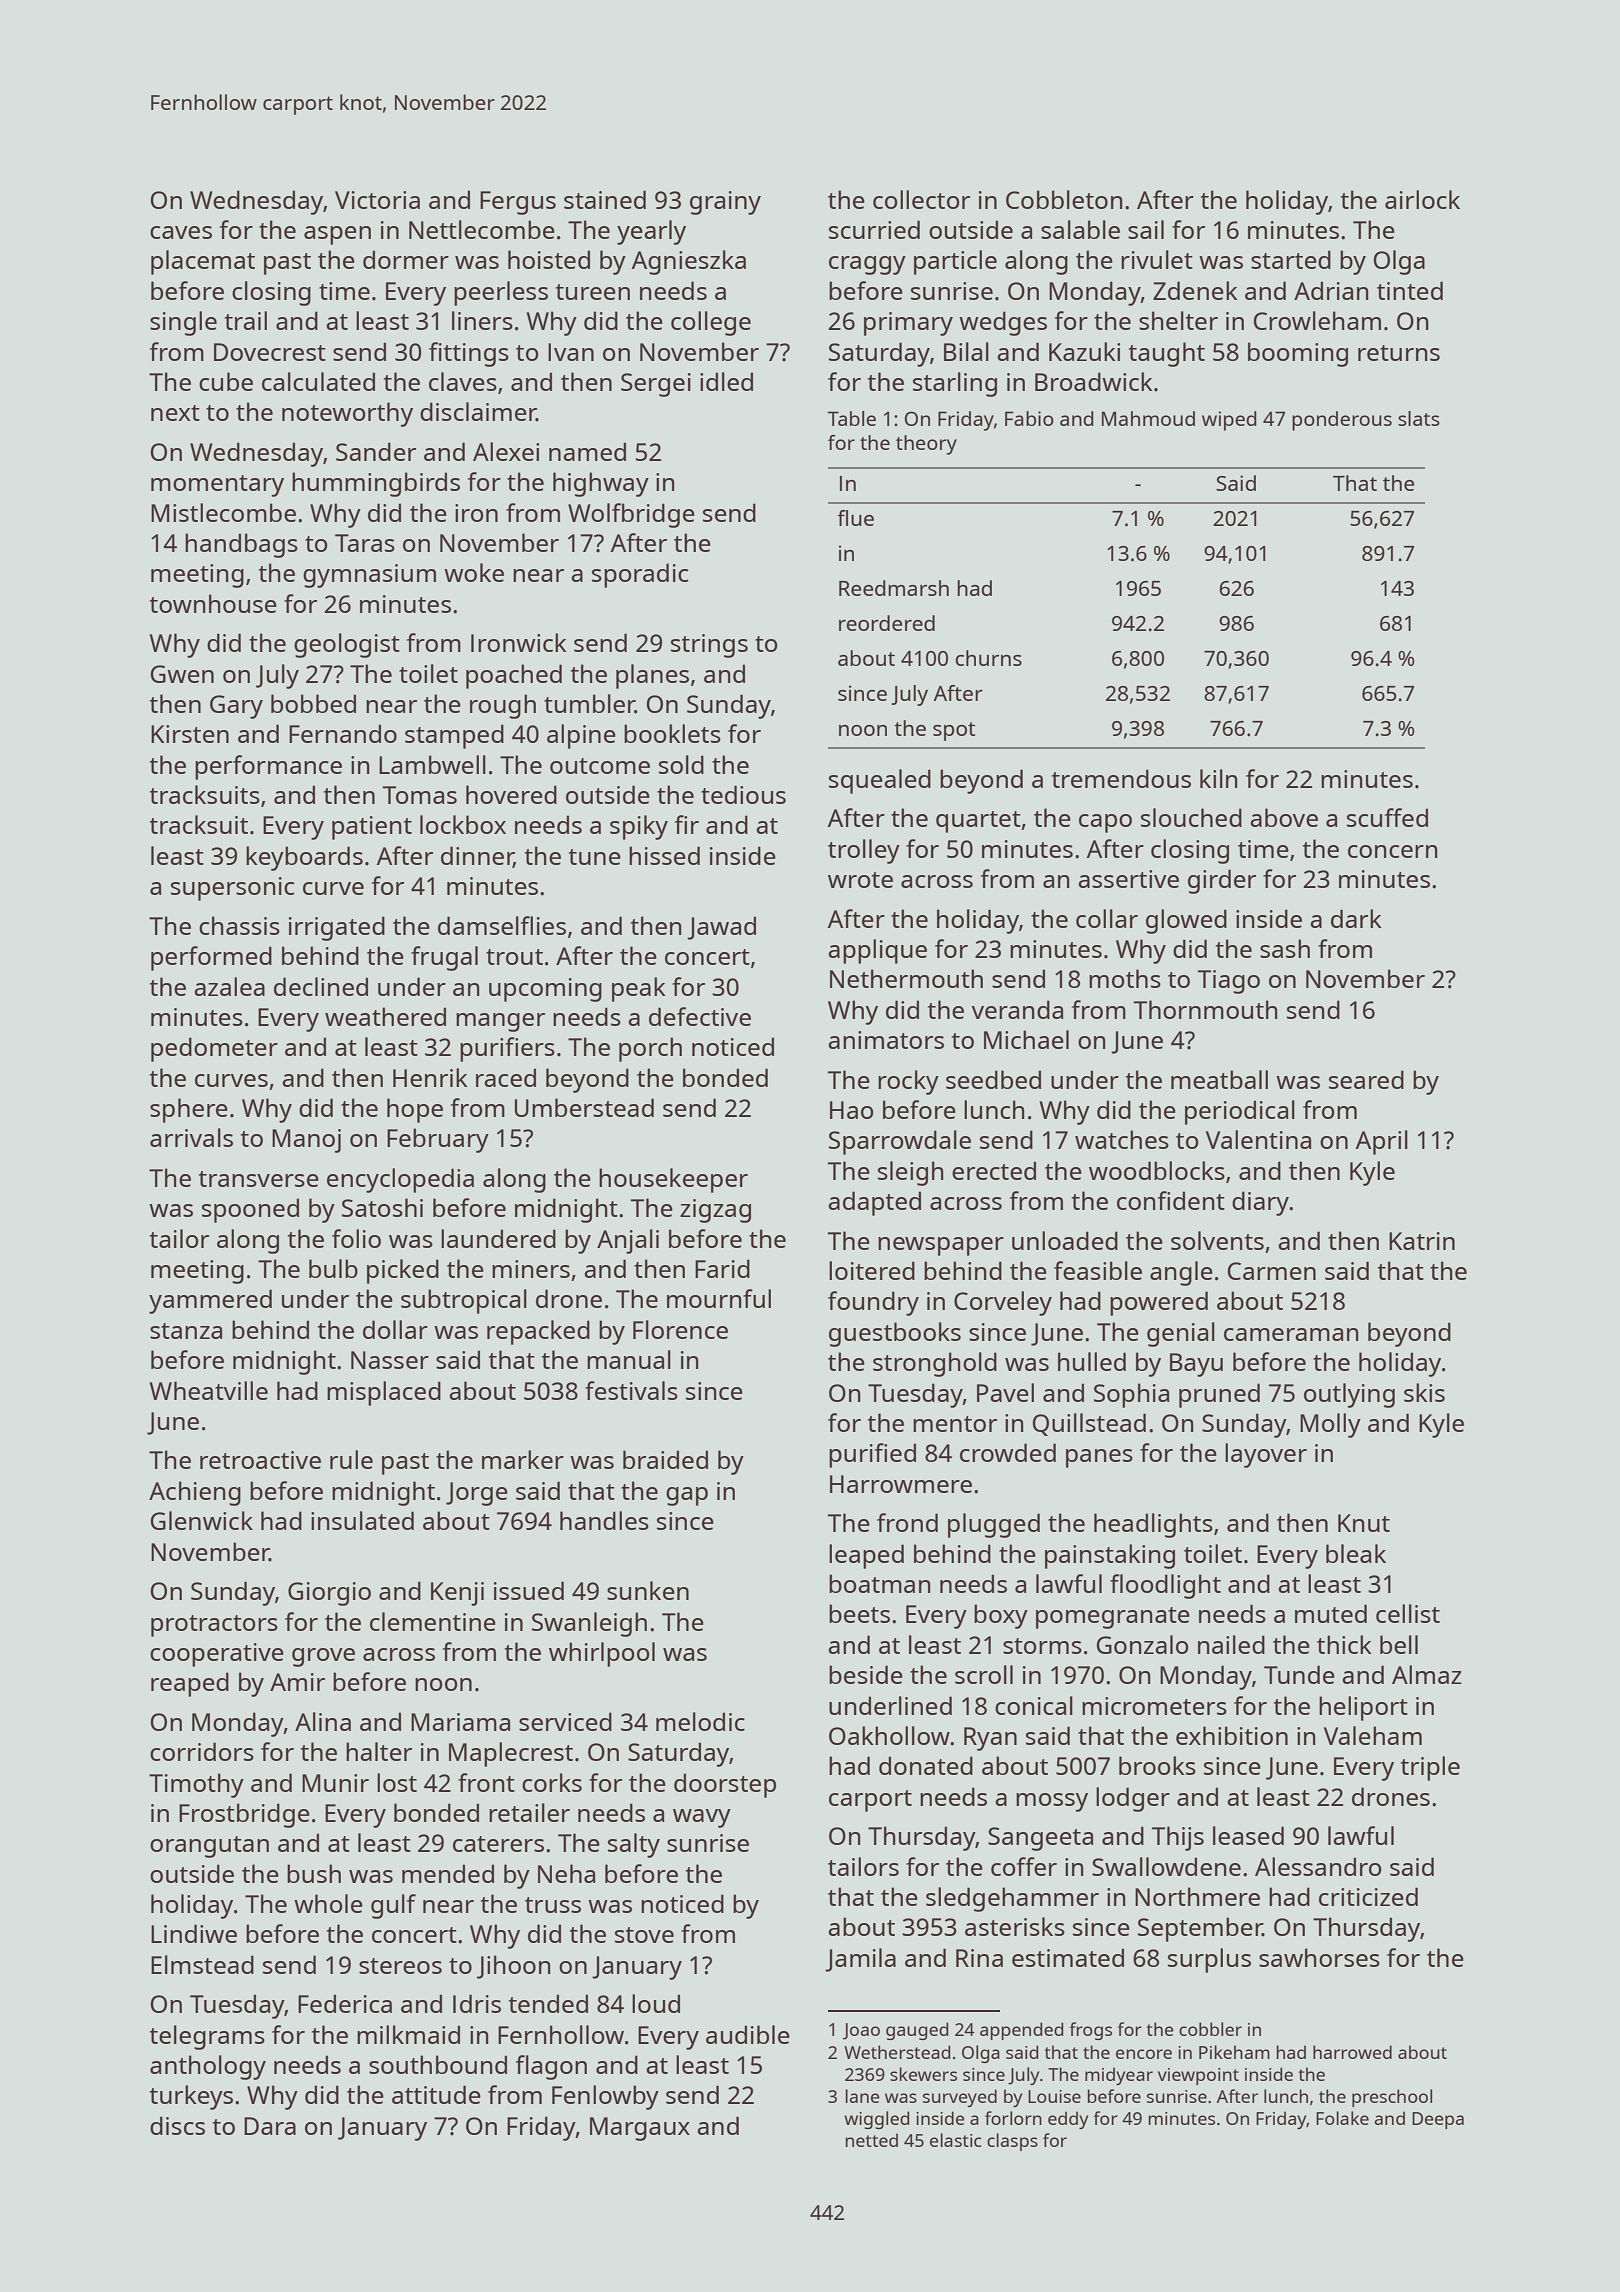 The height and width of the document is (2292, 1620). Describe the element at coordinates (860, 1960) in the document. I see `Jamila` at that location.
